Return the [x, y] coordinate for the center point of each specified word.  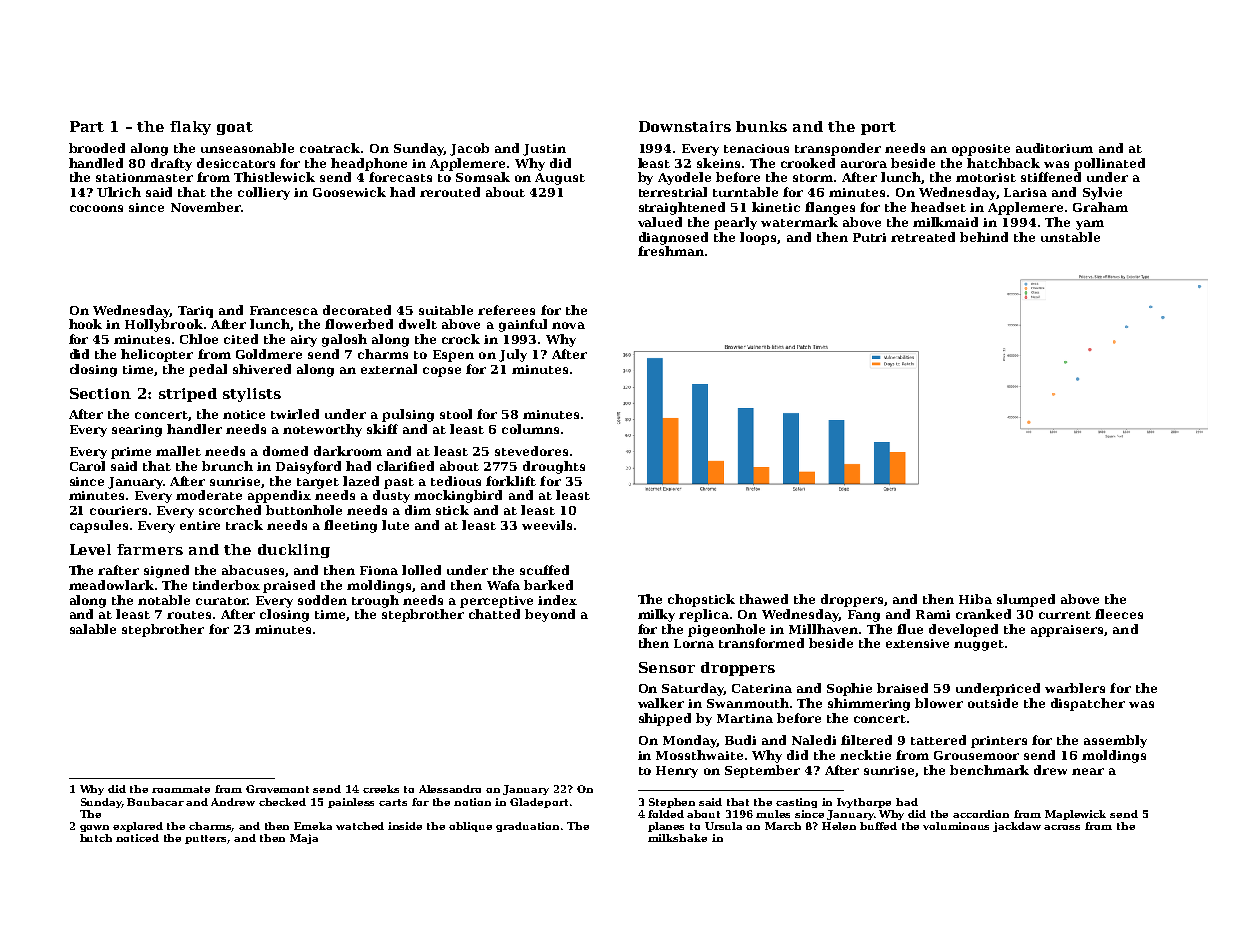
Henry [677, 772]
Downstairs [685, 126]
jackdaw [1017, 827]
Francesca [284, 310]
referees [506, 310]
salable [93, 629]
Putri [869, 237]
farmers [150, 549]
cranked [983, 614]
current [1065, 615]
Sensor [667, 667]
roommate [181, 789]
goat [235, 128]
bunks [761, 126]
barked [548, 585]
